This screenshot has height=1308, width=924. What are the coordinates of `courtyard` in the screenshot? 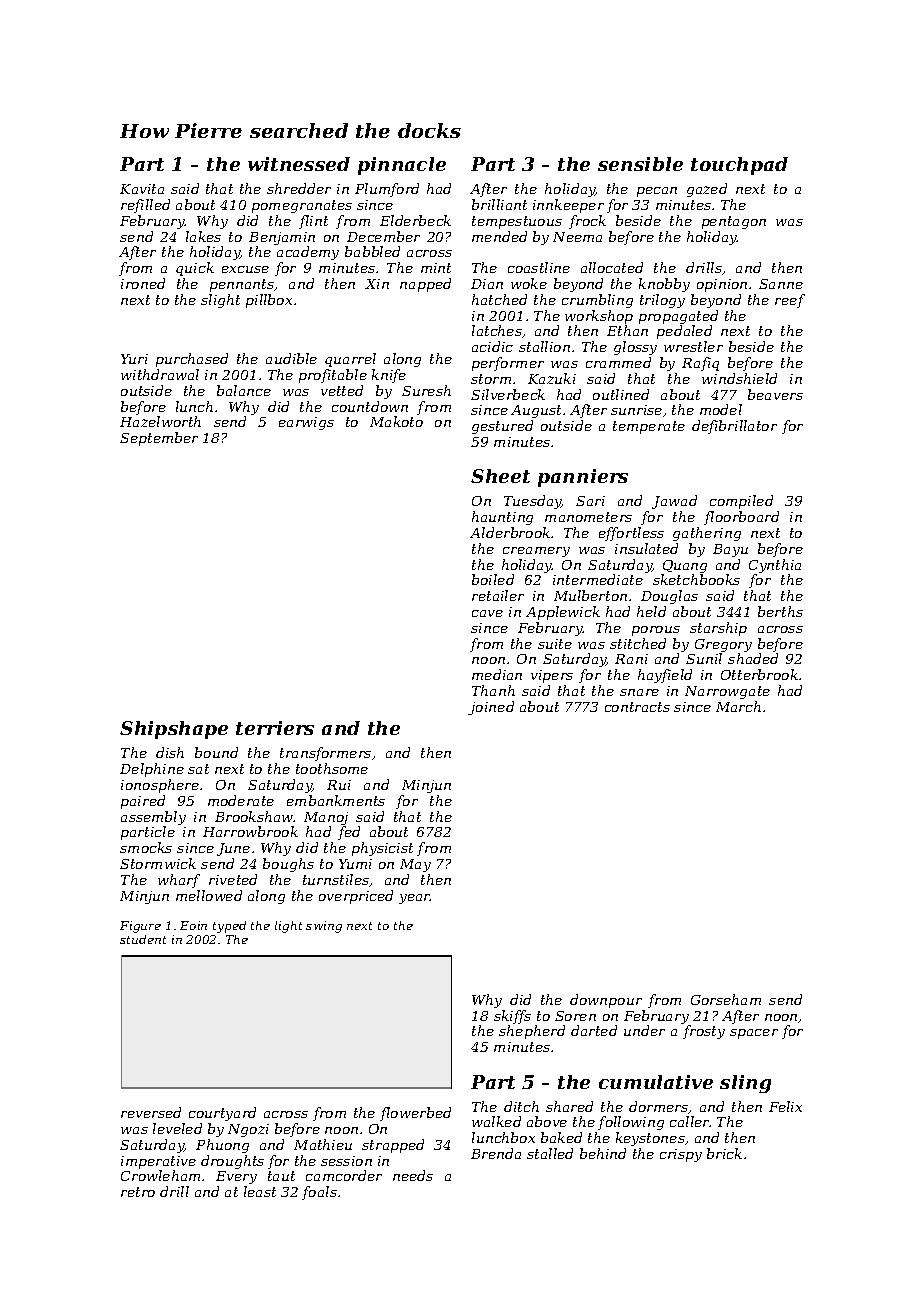 It's located at (222, 1114).
